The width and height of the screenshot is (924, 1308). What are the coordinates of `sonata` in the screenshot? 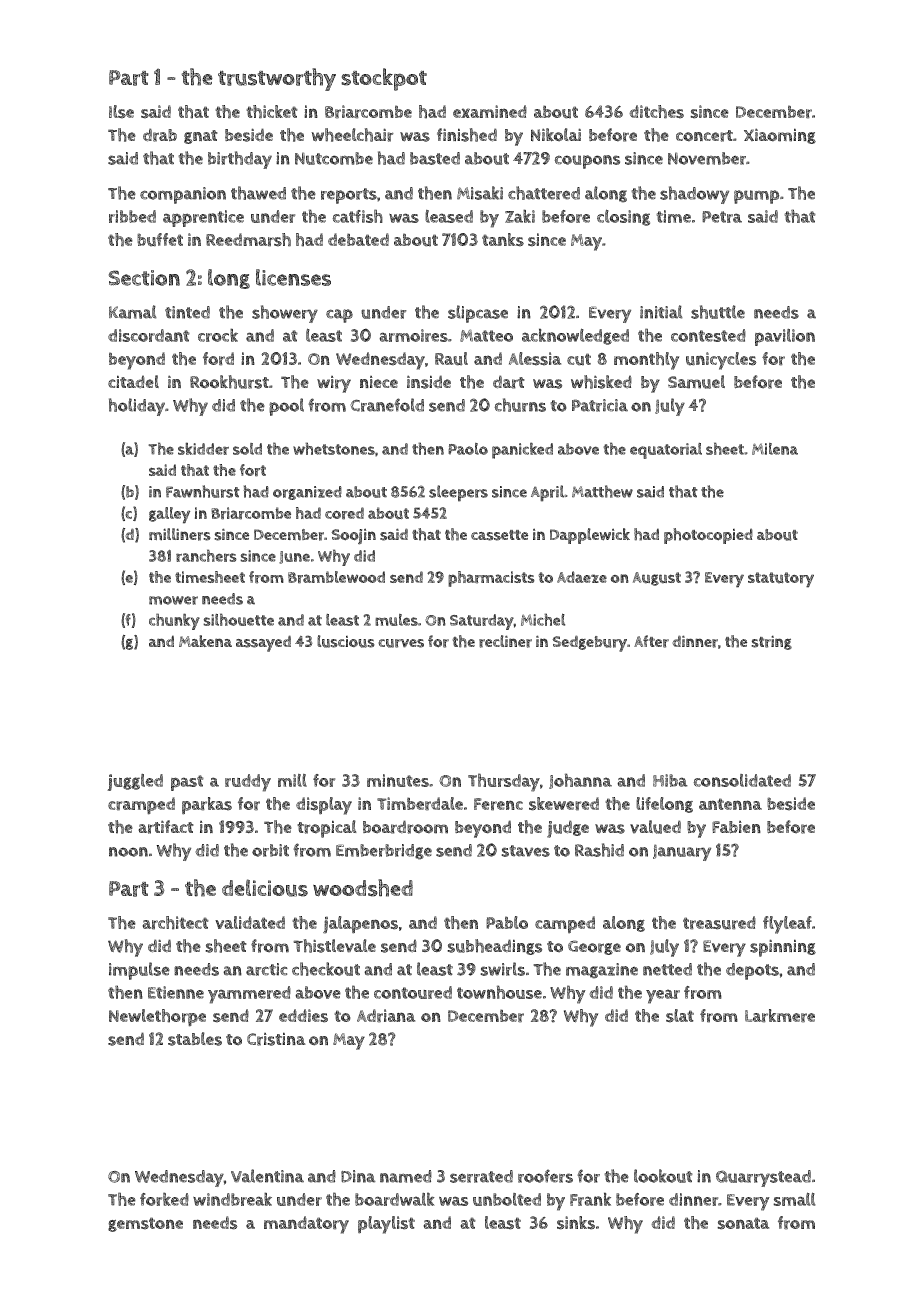 It's located at (743, 1223).
